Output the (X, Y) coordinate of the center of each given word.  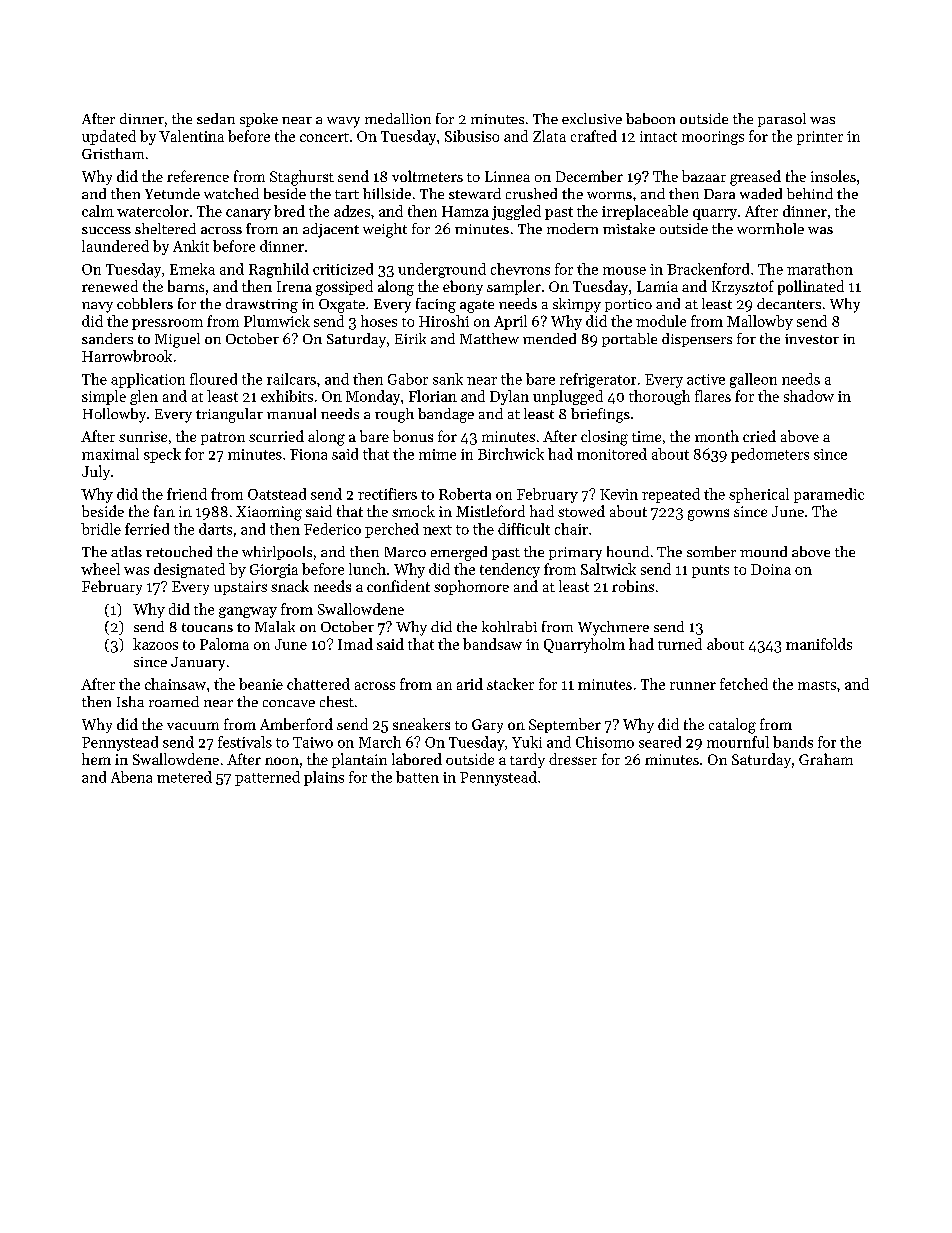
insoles (833, 176)
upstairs (240, 588)
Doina (771, 569)
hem (96, 759)
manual (291, 413)
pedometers (770, 455)
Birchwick (511, 454)
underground (442, 270)
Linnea (507, 176)
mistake (629, 228)
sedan (216, 118)
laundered (115, 246)
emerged (459, 553)
